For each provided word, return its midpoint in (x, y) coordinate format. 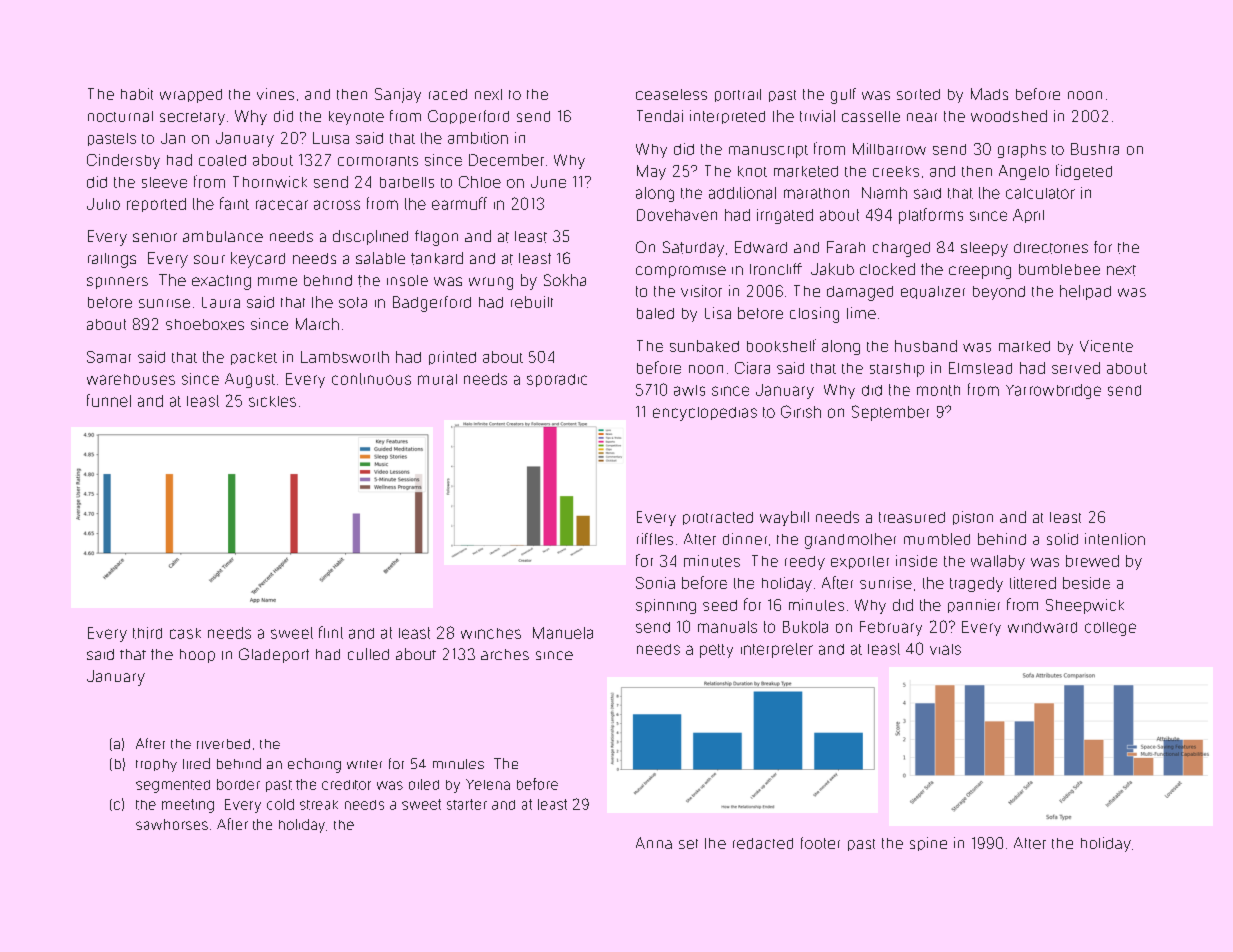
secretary (192, 118)
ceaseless (671, 94)
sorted (918, 94)
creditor (346, 785)
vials (945, 649)
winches (491, 633)
